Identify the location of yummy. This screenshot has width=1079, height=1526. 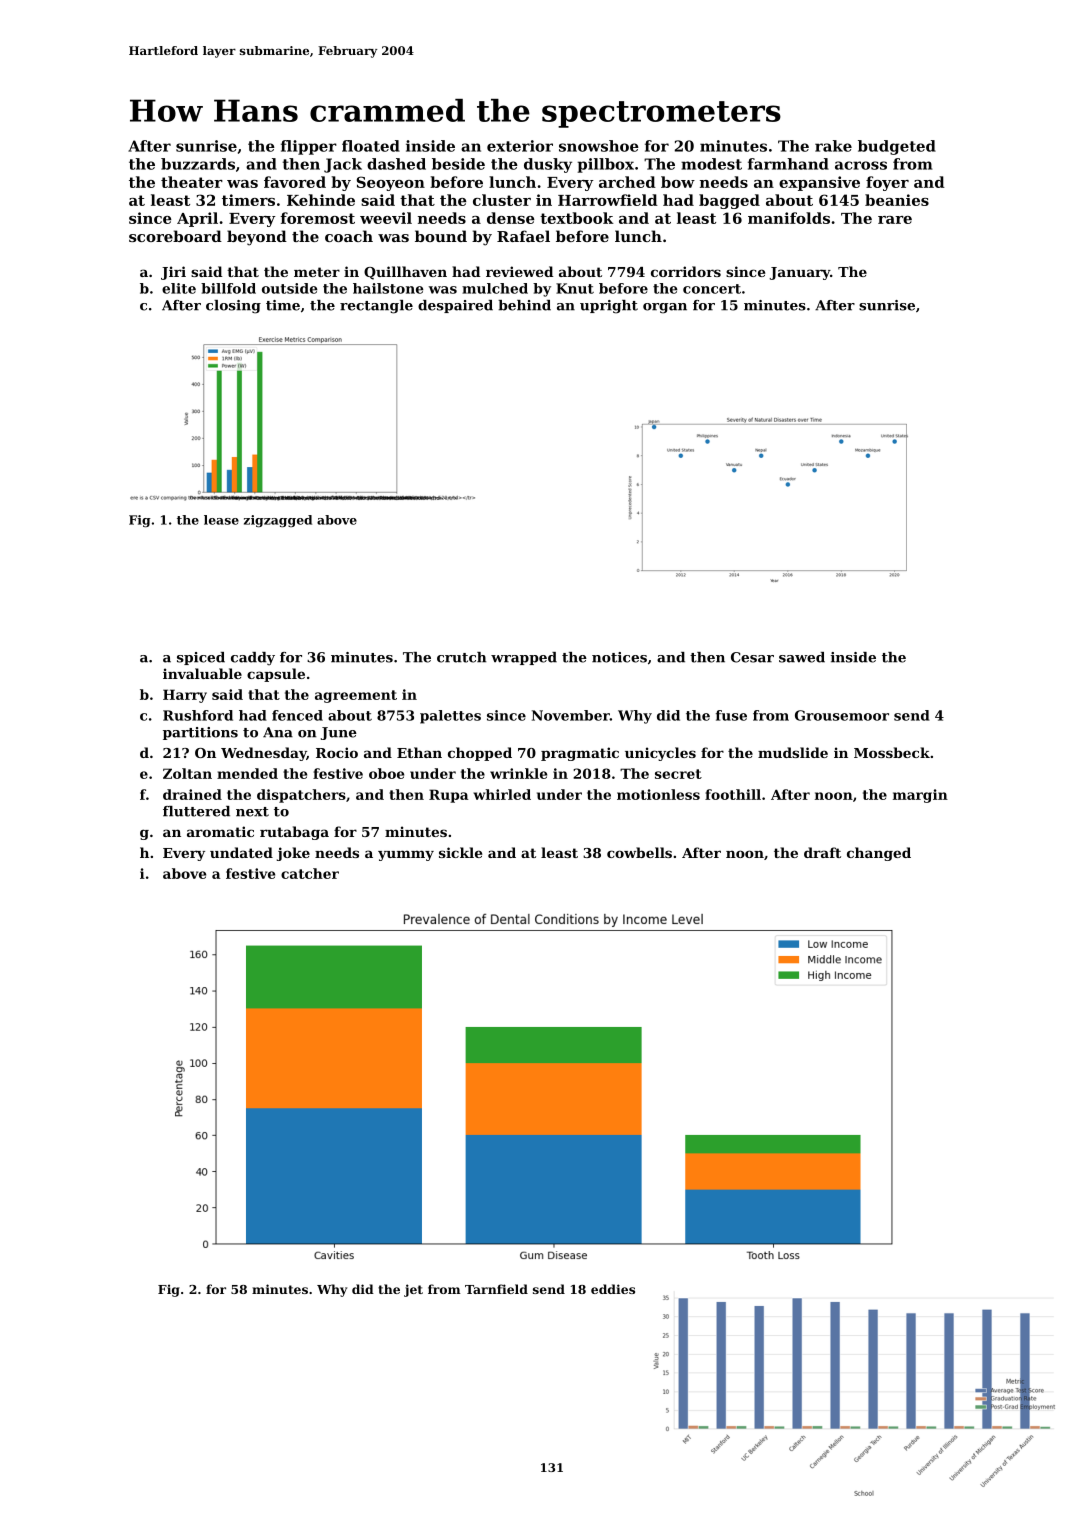
(406, 855).
